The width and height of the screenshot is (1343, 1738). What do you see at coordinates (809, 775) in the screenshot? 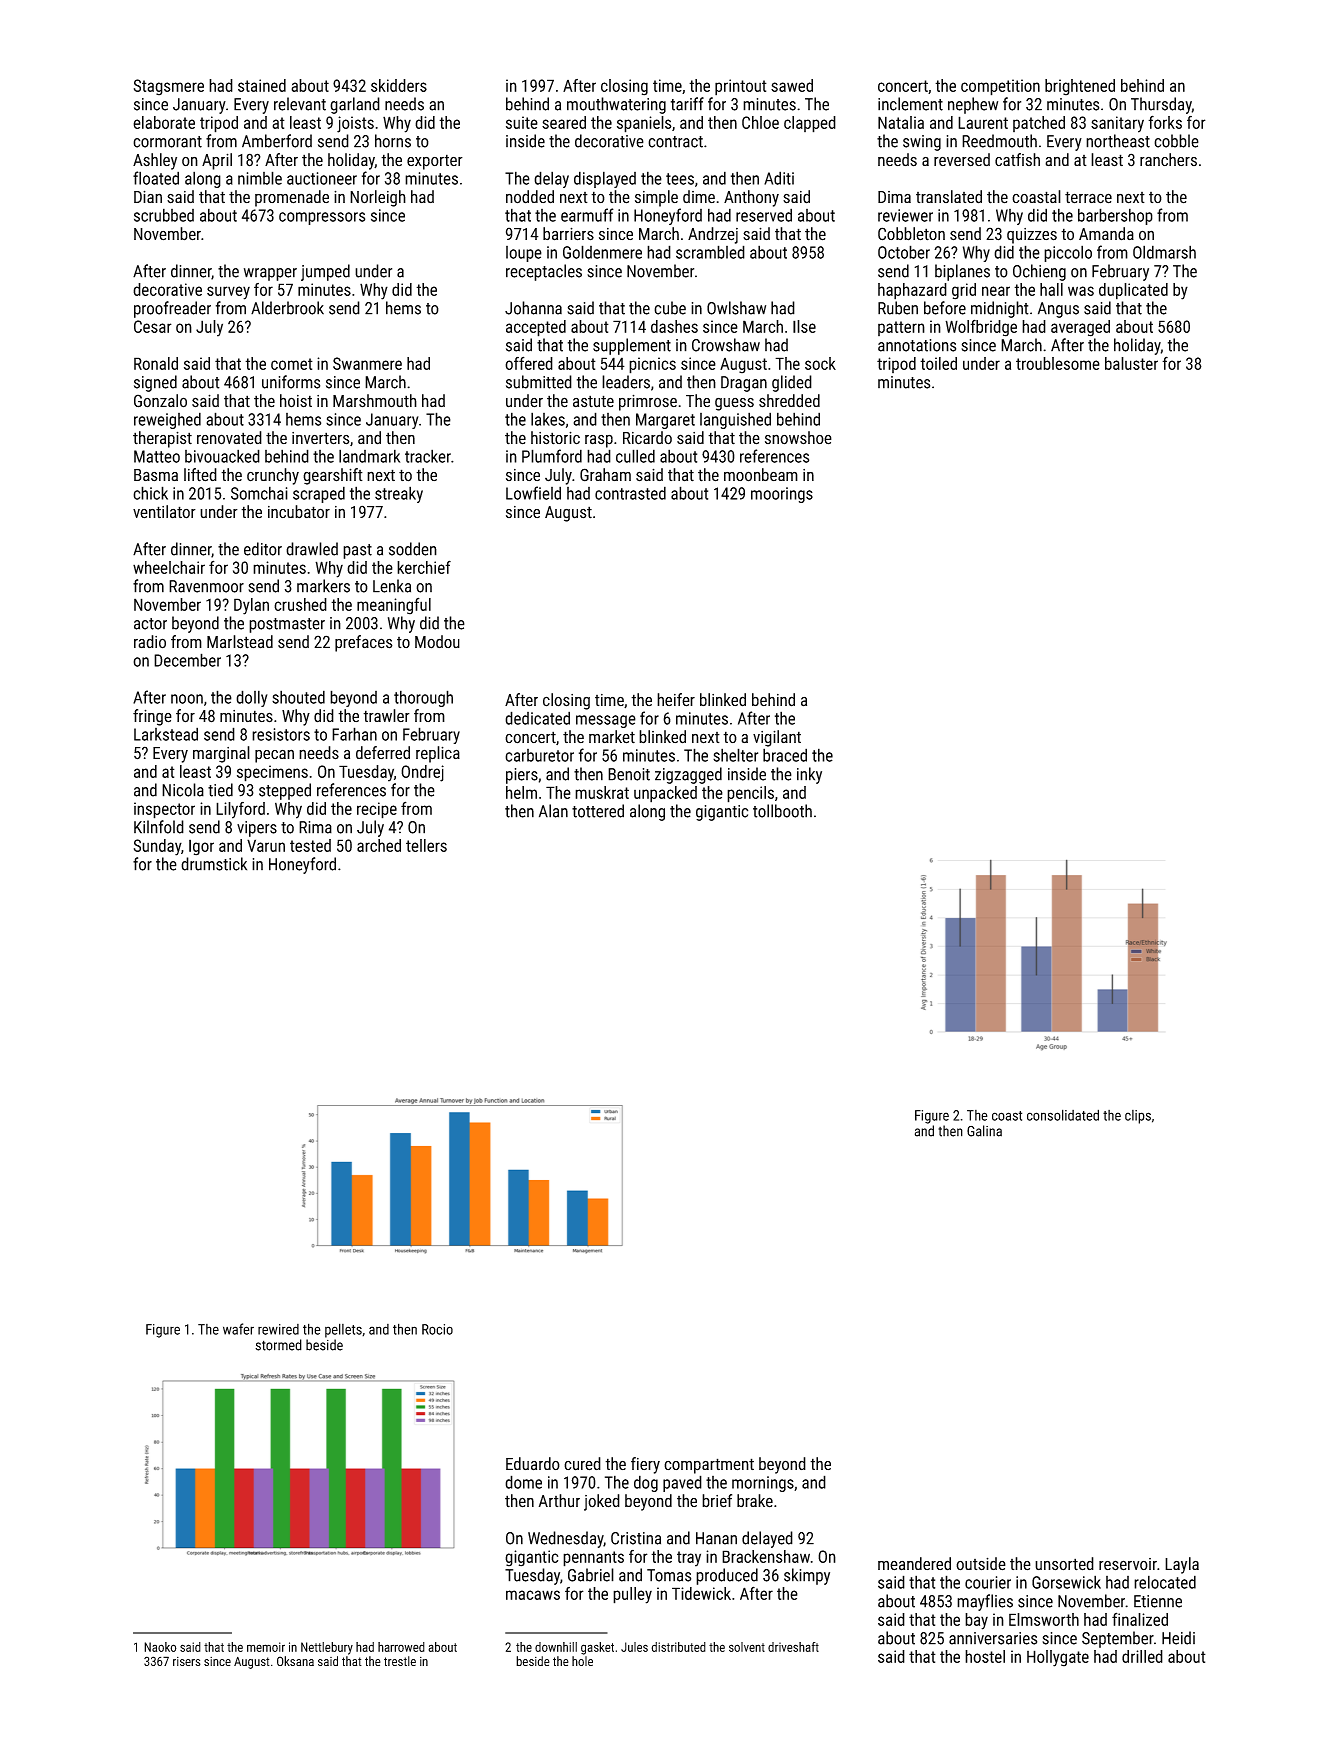
I see `inky` at bounding box center [809, 775].
